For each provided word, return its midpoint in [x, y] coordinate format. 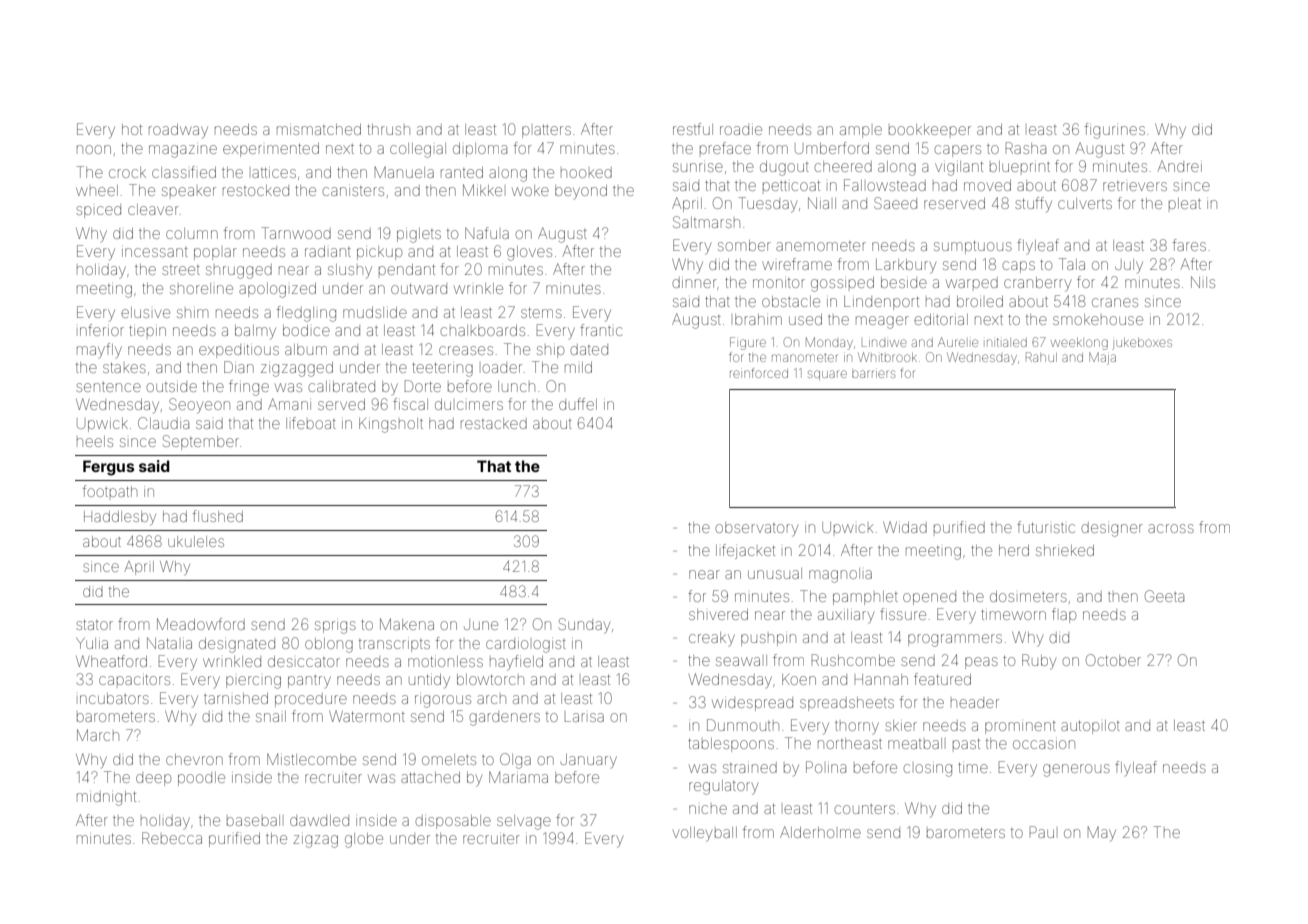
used [805, 319]
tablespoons [731, 745]
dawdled [319, 820]
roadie [741, 129]
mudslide [375, 312]
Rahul [1041, 357]
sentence [108, 387]
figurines [1115, 131]
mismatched [319, 129]
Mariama [518, 777]
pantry [309, 681]
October [1113, 660]
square [827, 375]
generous [1076, 770]
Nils [1203, 282]
